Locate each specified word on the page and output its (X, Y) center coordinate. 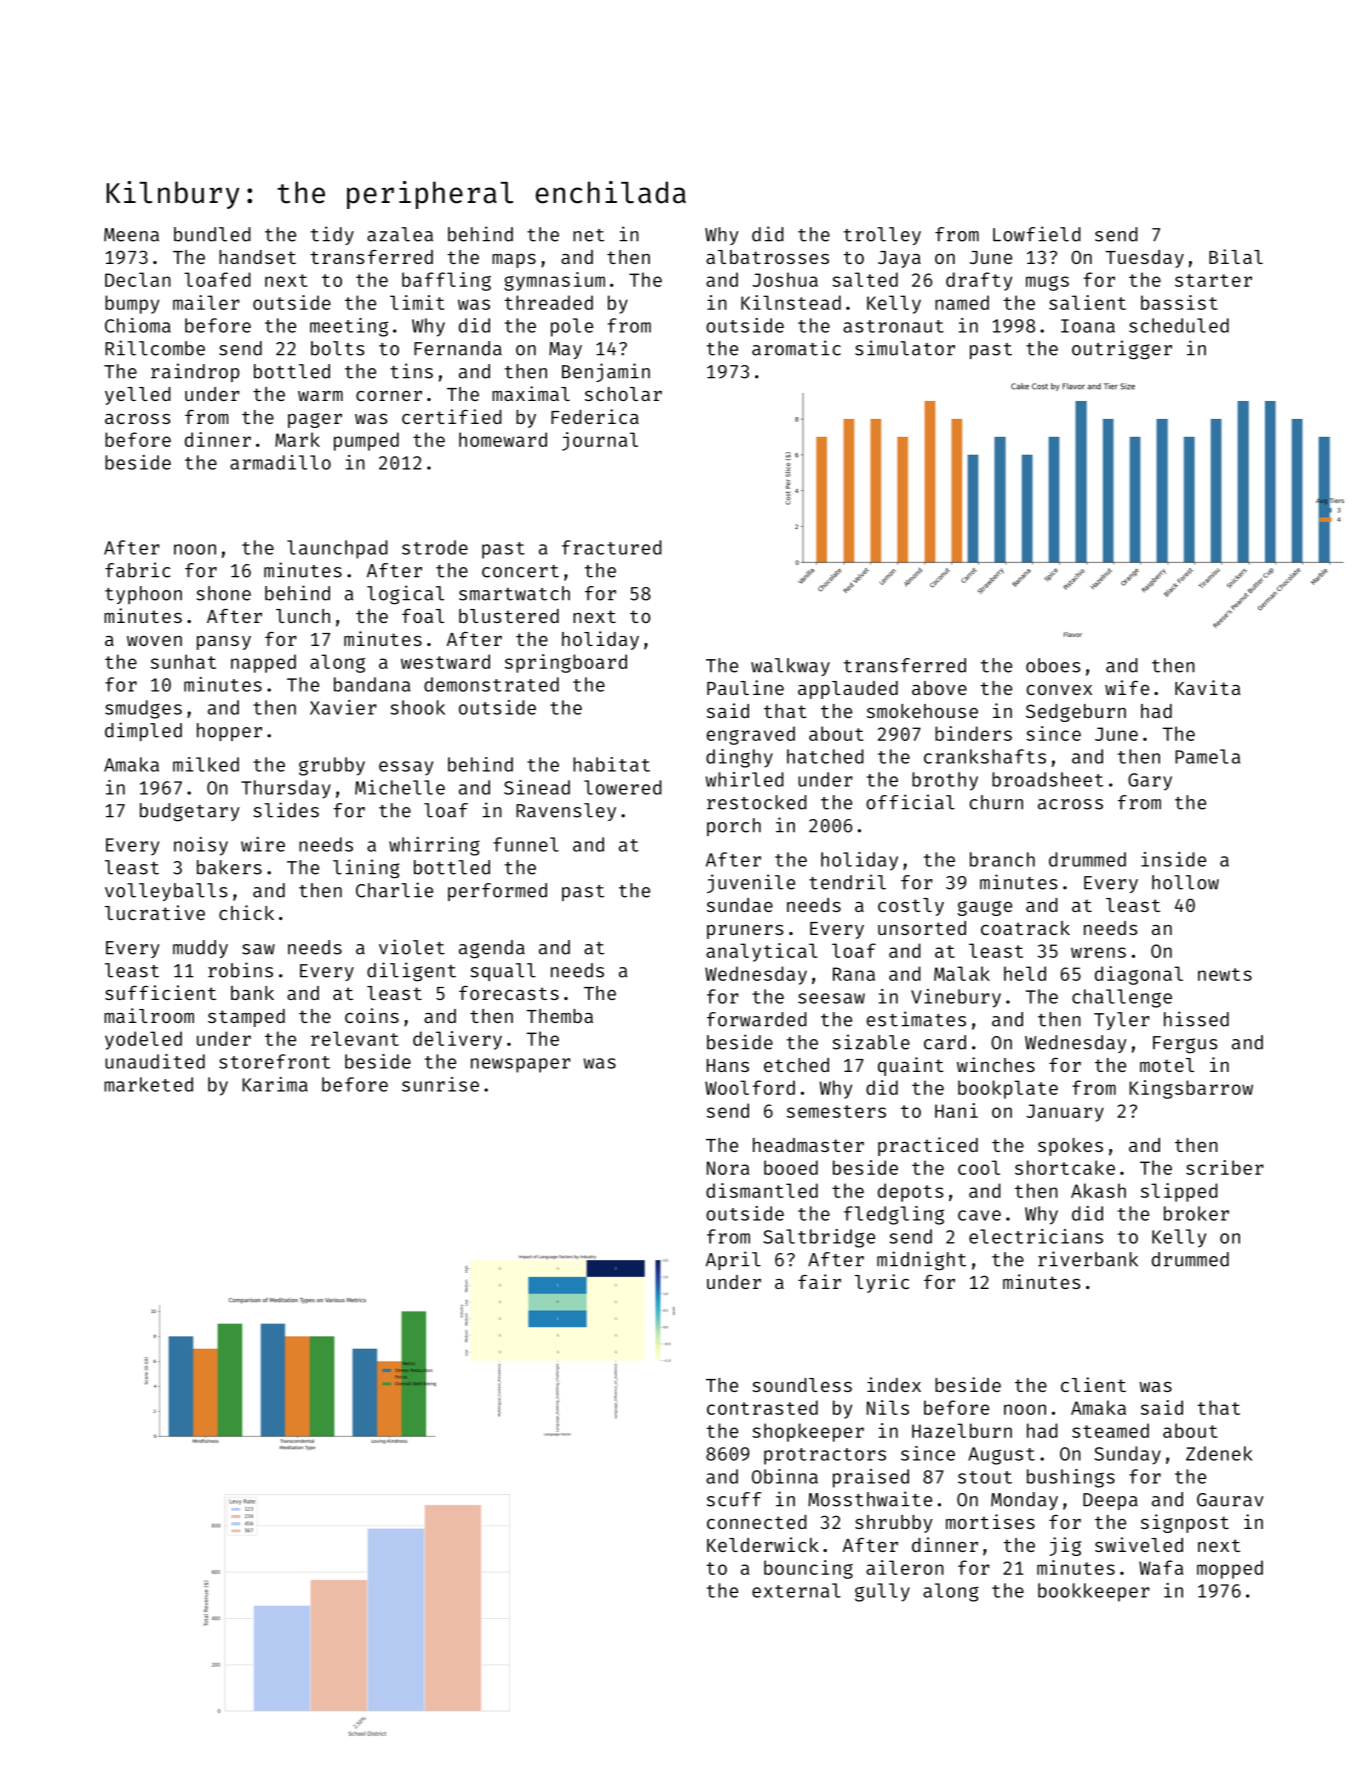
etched (796, 1065)
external (796, 1590)
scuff (734, 1499)
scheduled (1179, 325)
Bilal (1236, 256)
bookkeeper (1094, 1592)
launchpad (337, 549)
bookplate (1008, 1089)
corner (389, 396)
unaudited (155, 1061)
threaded (549, 302)
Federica (595, 416)
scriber (1225, 1167)
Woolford (750, 1087)
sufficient (160, 992)
